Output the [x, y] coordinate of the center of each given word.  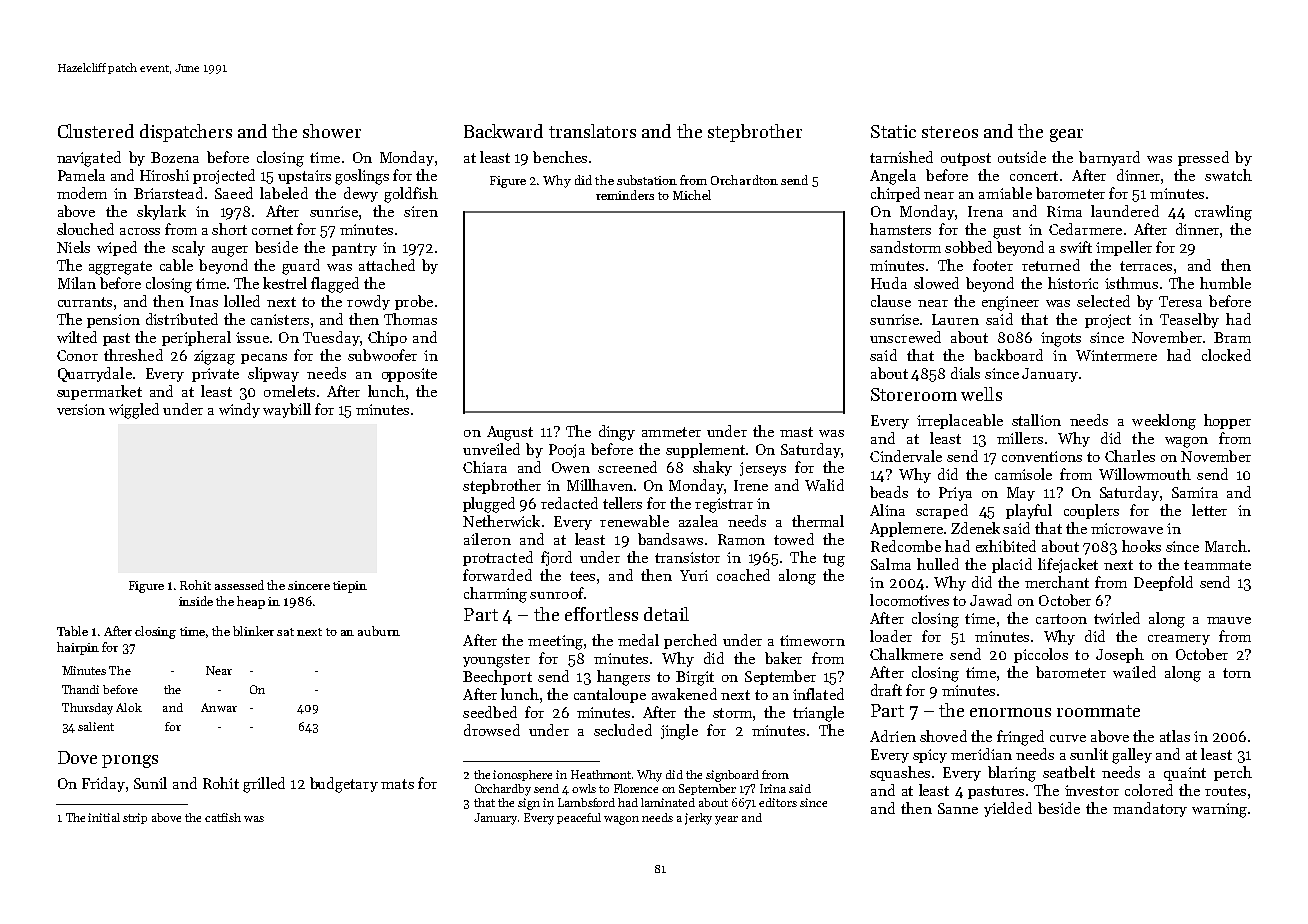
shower [332, 131]
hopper [1227, 421]
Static [893, 131]
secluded [623, 730]
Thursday [87, 709]
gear [1066, 135]
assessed [239, 585]
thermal [818, 521]
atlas [1175, 736]
